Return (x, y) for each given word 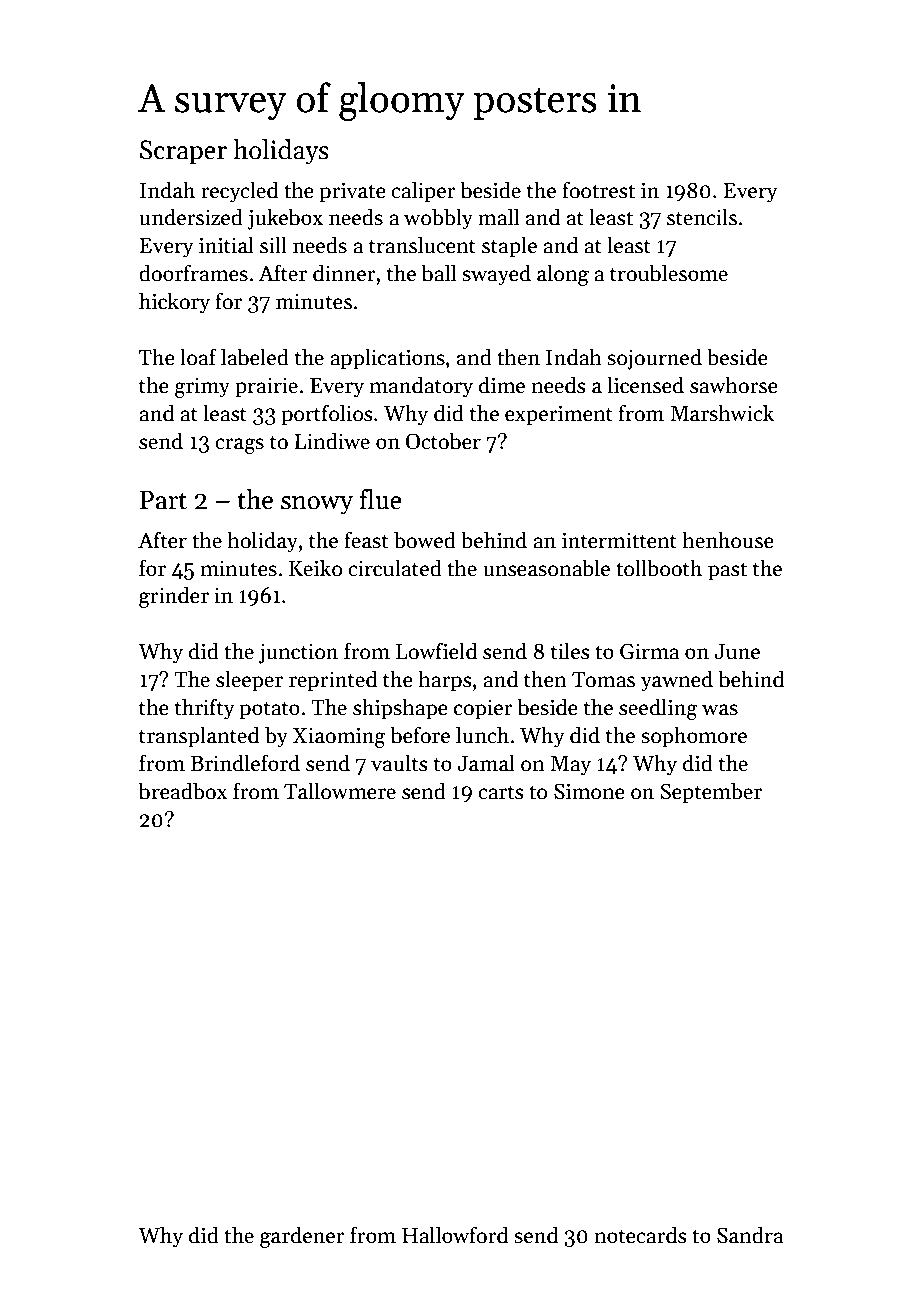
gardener (302, 1237)
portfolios (327, 415)
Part (163, 500)
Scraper (183, 152)
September (711, 793)
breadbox (182, 791)
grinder (174, 597)
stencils (702, 217)
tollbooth (659, 568)
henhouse (728, 540)
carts (501, 792)
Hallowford (455, 1235)
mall (498, 217)
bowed (425, 540)
